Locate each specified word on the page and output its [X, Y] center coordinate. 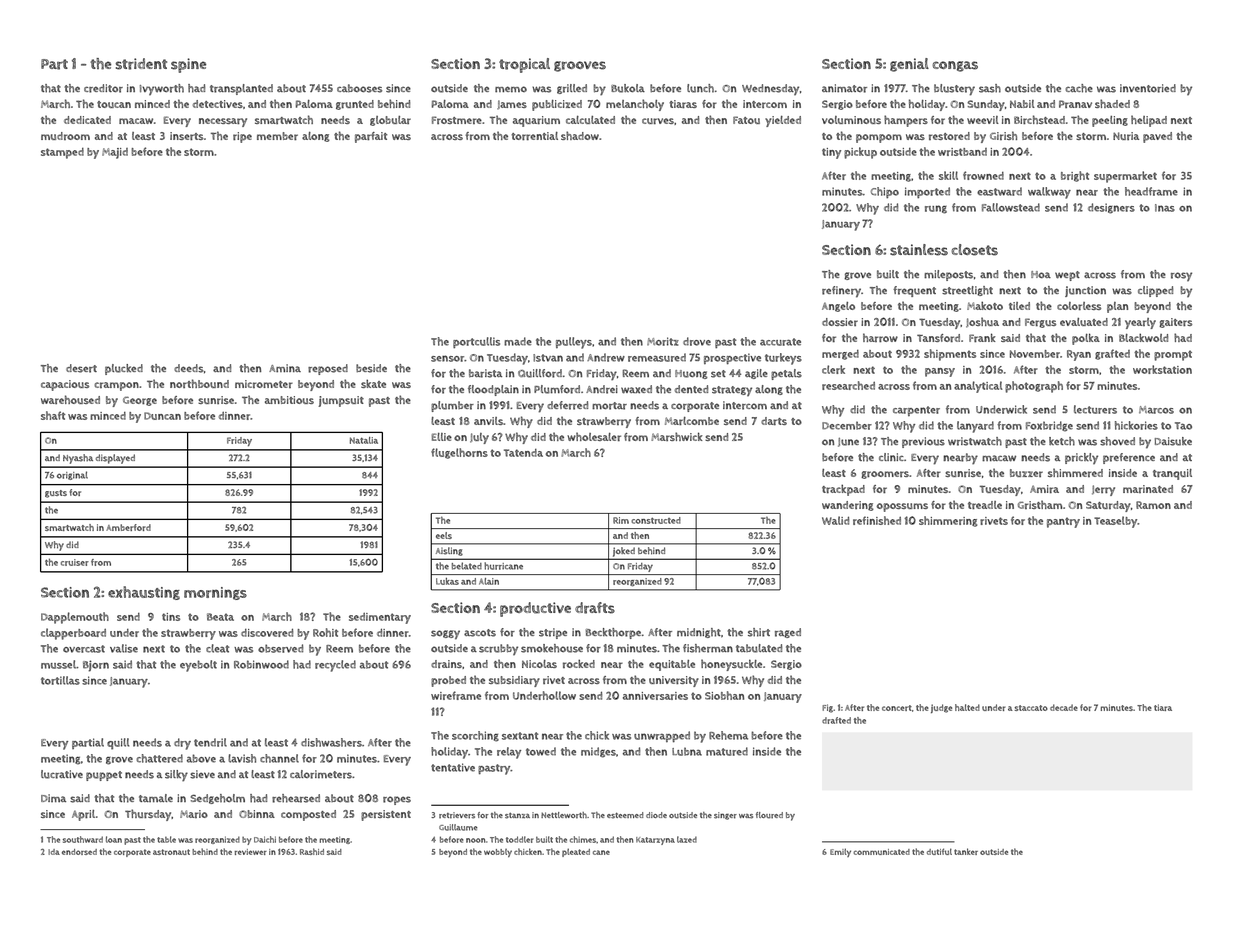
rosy [1181, 276]
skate [373, 383]
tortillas [60, 680]
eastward [999, 191]
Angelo [838, 307]
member [277, 136]
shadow [580, 135]
